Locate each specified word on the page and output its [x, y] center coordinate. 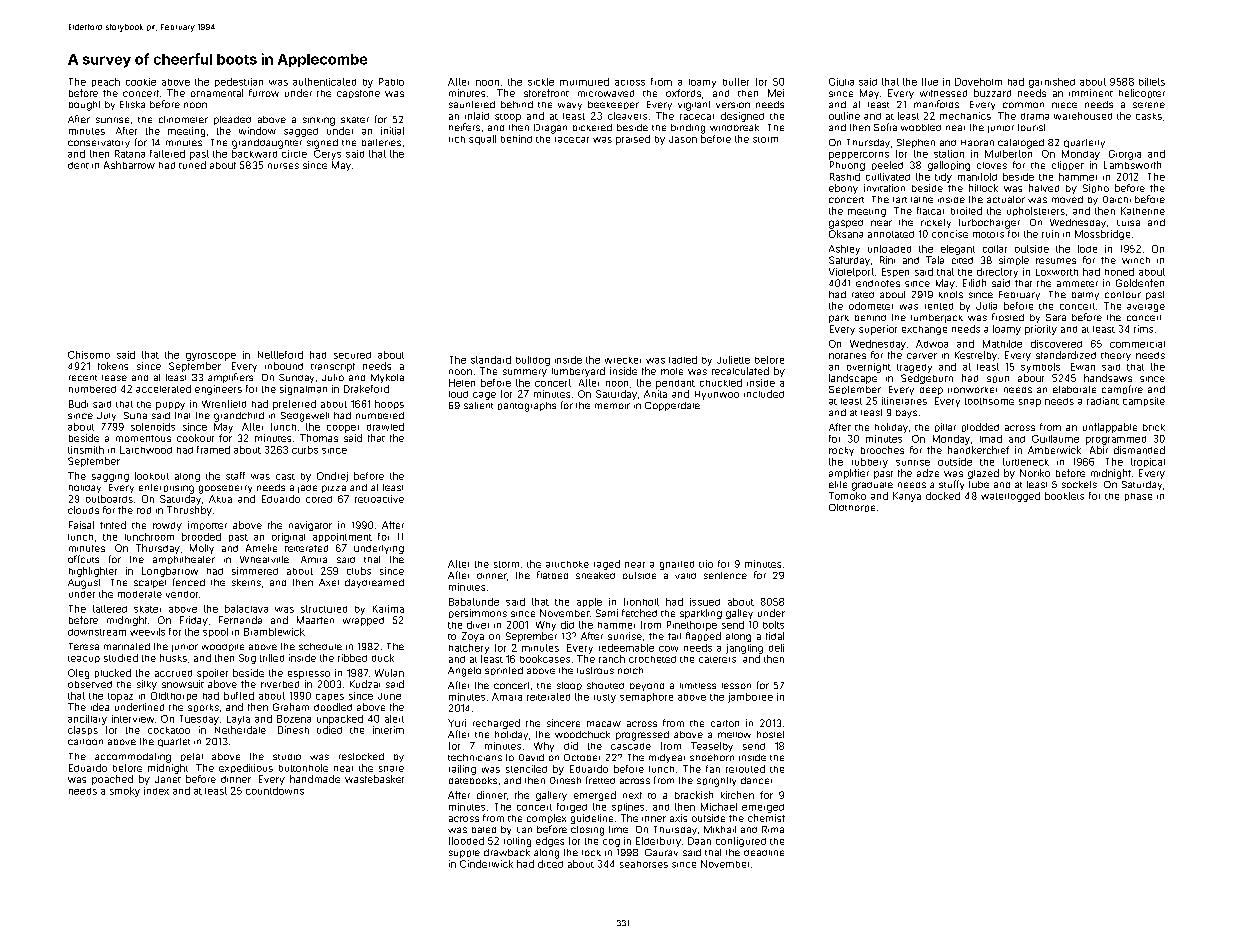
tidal [775, 636]
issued [705, 602]
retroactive [379, 499]
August [84, 584]
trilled [272, 658]
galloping [949, 166]
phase [1138, 497]
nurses [283, 166]
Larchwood [146, 450]
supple [464, 854]
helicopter [1142, 93]
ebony [843, 189]
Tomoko [847, 496]
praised [633, 140]
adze [928, 473]
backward [254, 154]
